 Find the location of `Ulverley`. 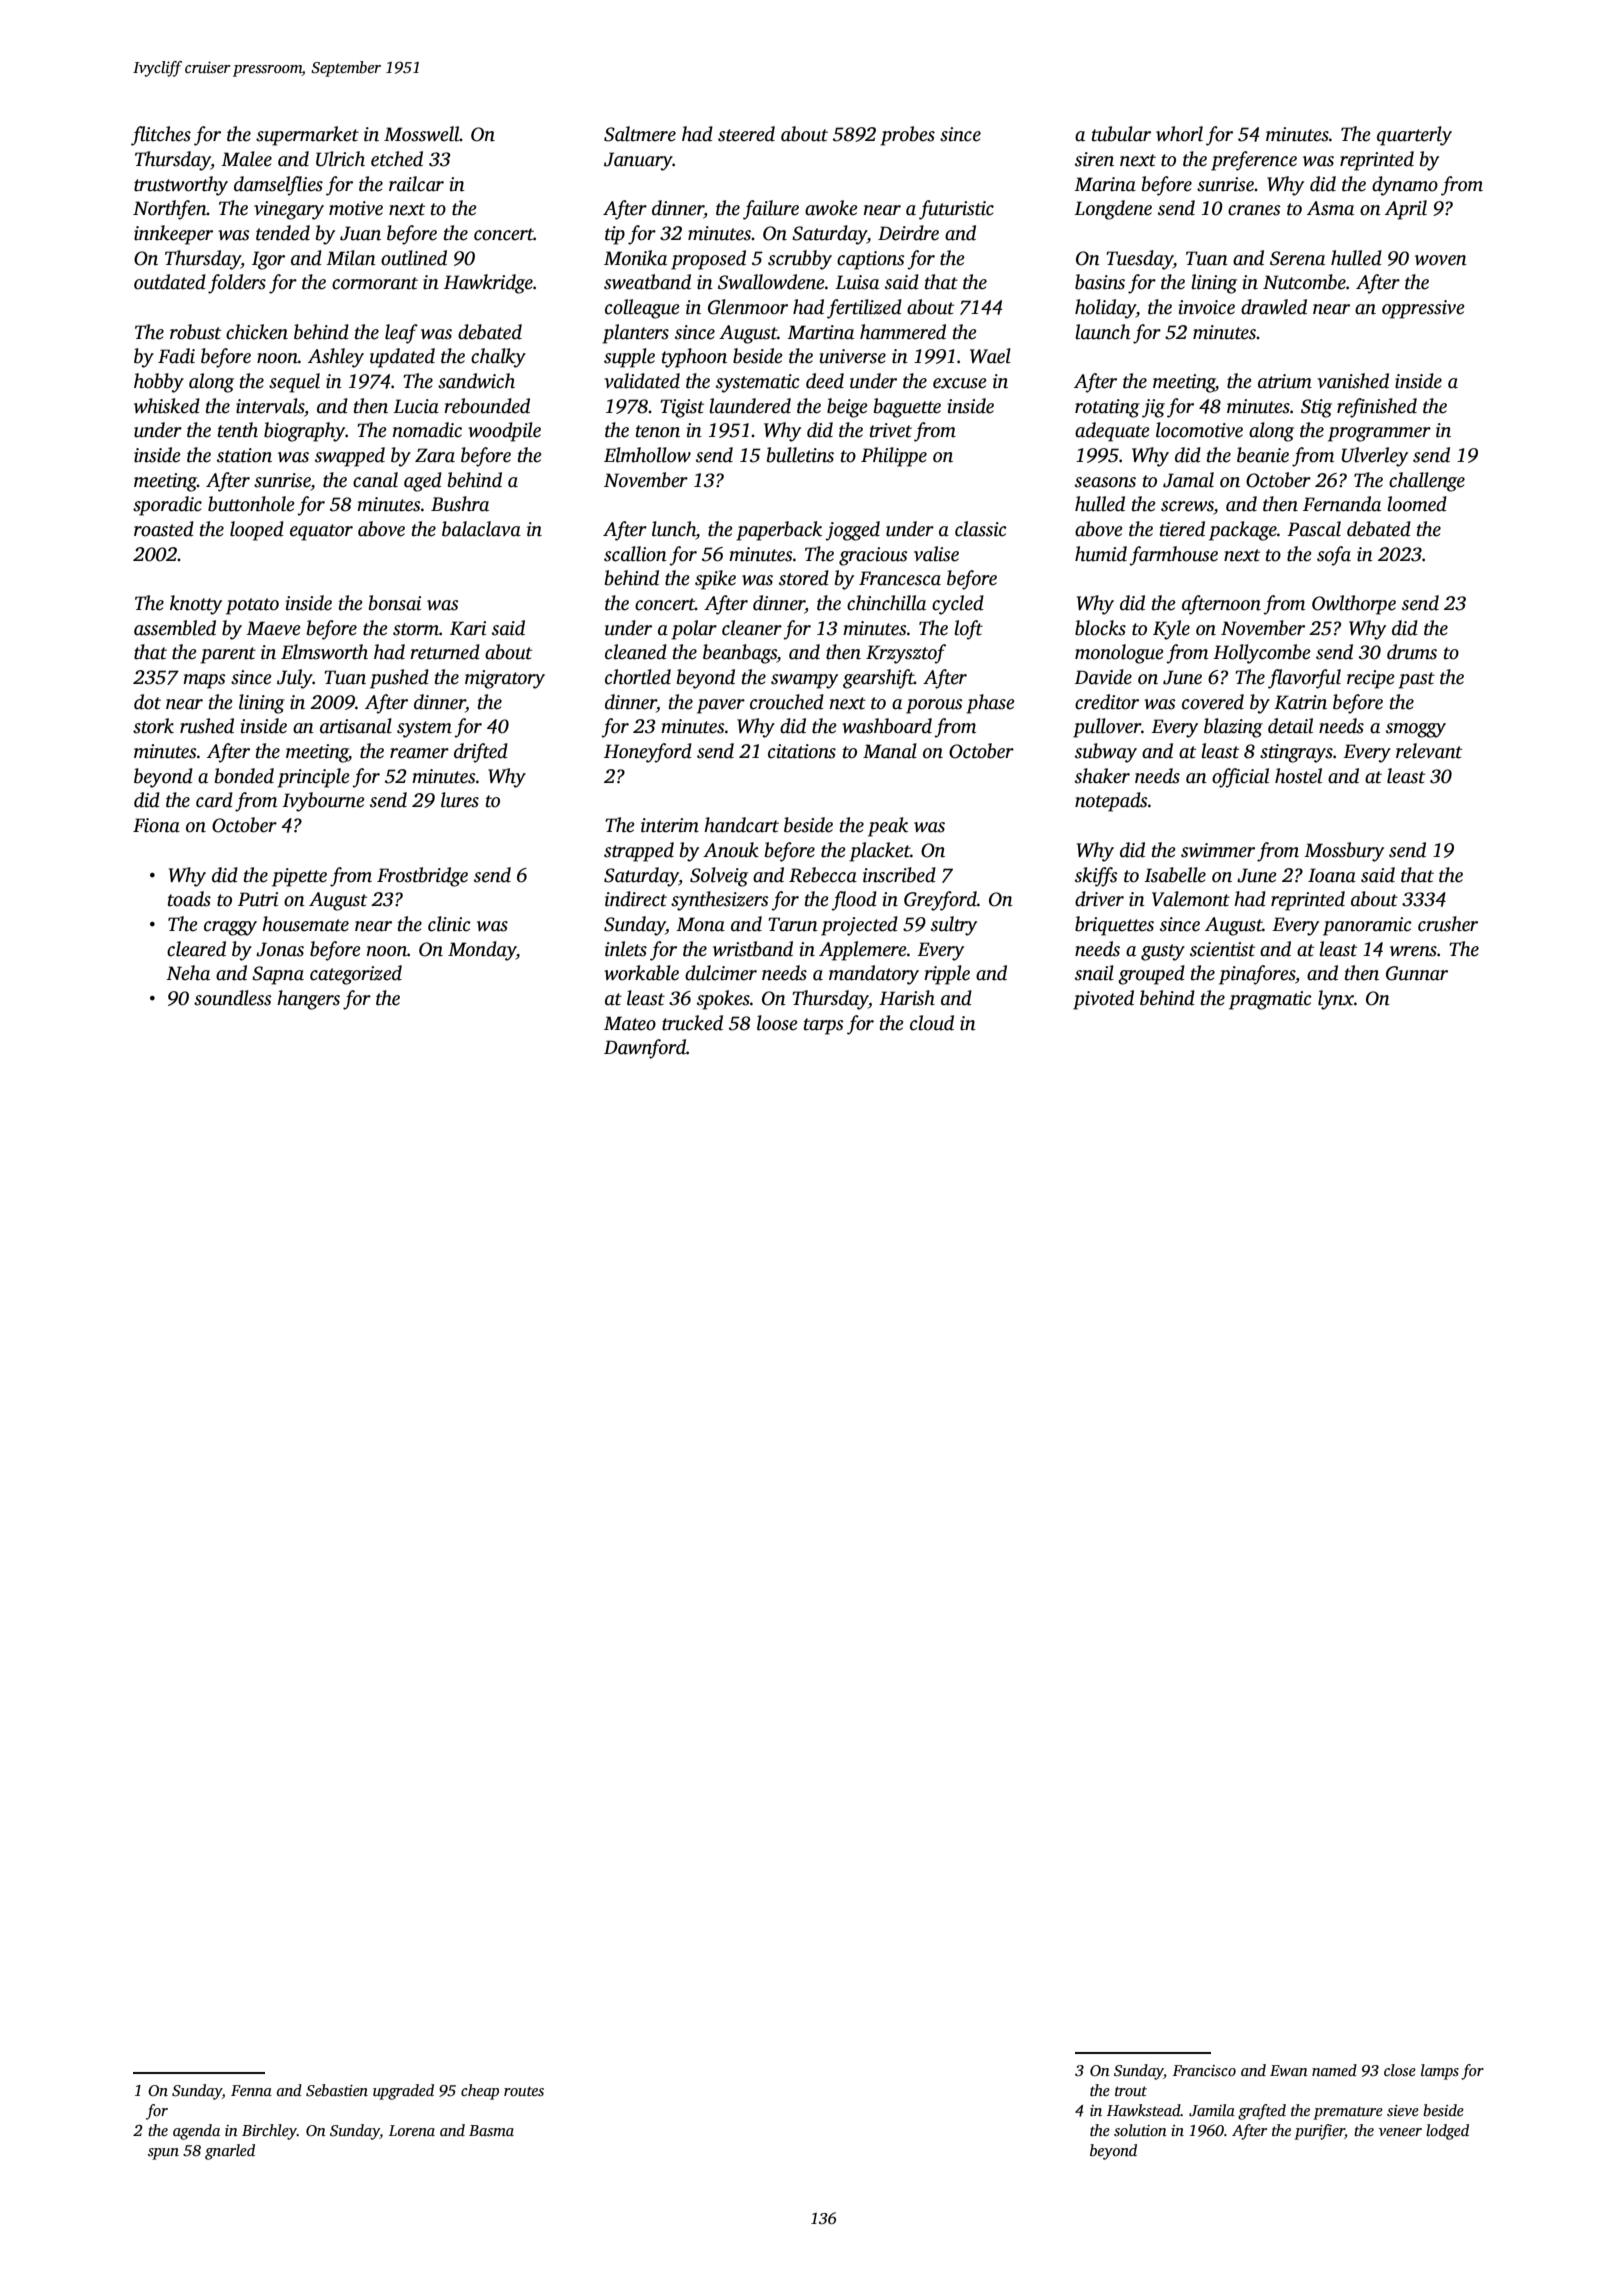

Ulverley is located at coordinates (1375, 457).
